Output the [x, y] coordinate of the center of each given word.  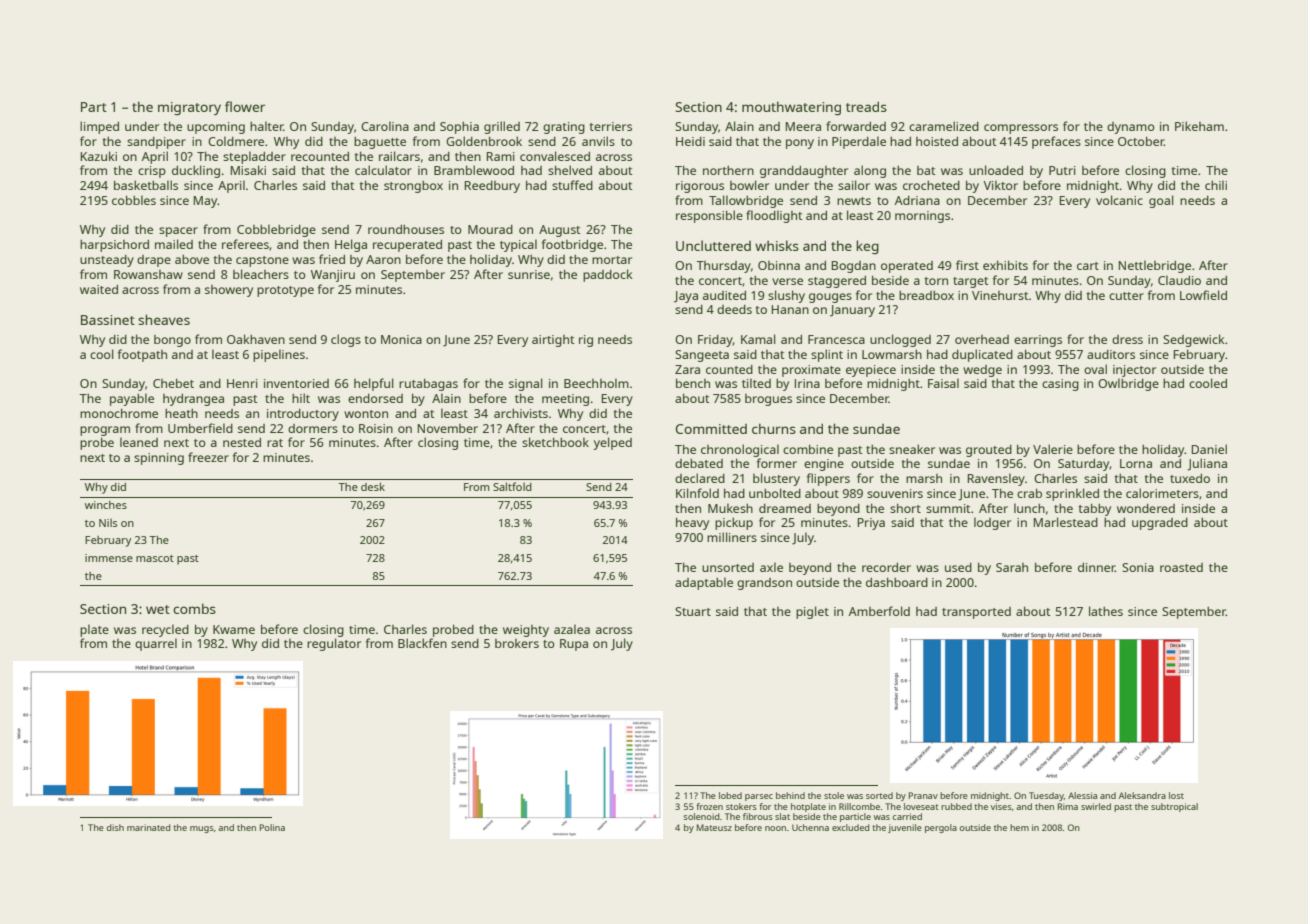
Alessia [1082, 795]
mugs [202, 829]
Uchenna [810, 827]
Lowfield [1203, 295]
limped [99, 127]
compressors [1021, 129]
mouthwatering [791, 108]
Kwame [234, 629]
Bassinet [108, 320]
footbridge [572, 245]
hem [1019, 827]
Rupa [574, 645]
